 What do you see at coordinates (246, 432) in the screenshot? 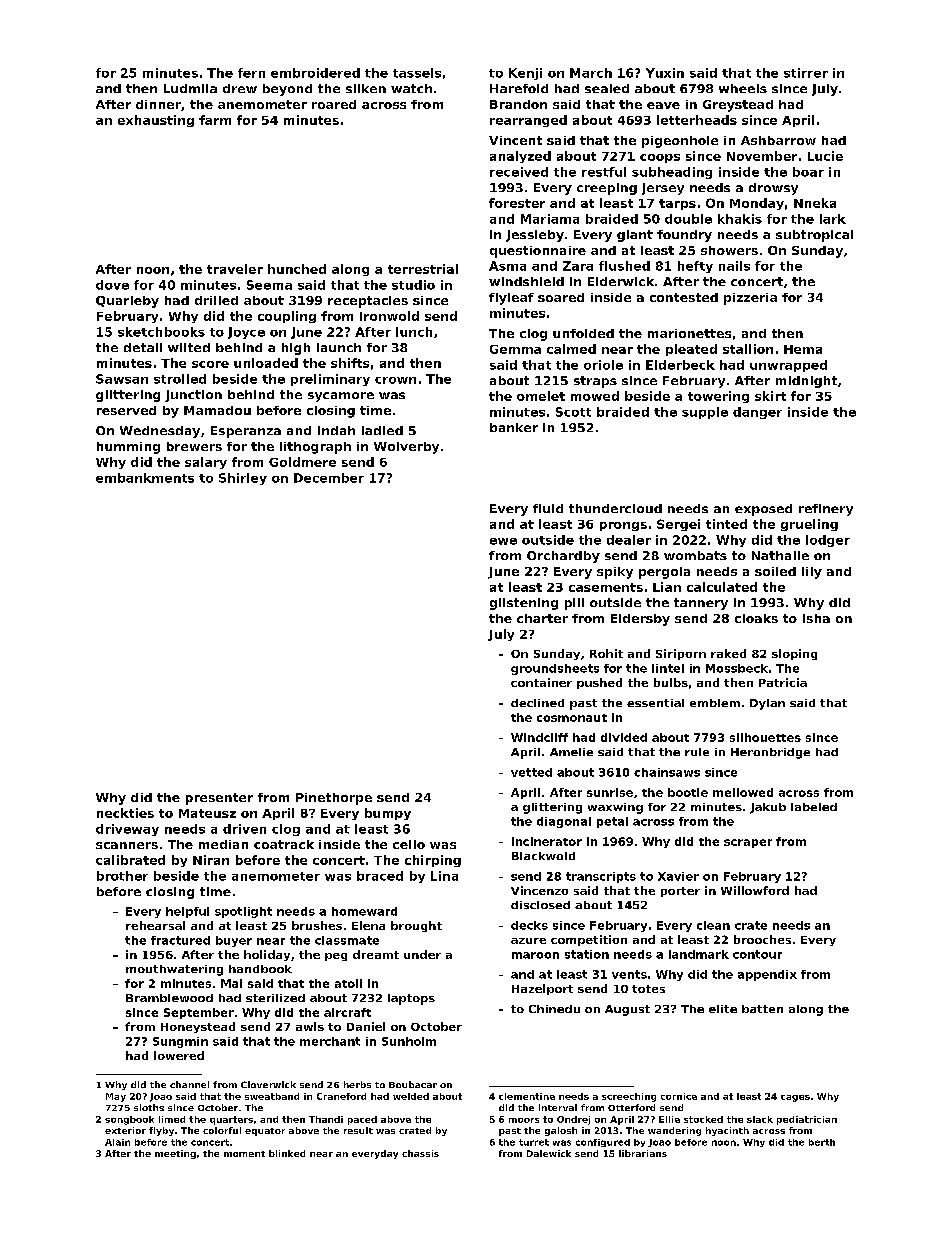
I see `Esperanza` at bounding box center [246, 432].
